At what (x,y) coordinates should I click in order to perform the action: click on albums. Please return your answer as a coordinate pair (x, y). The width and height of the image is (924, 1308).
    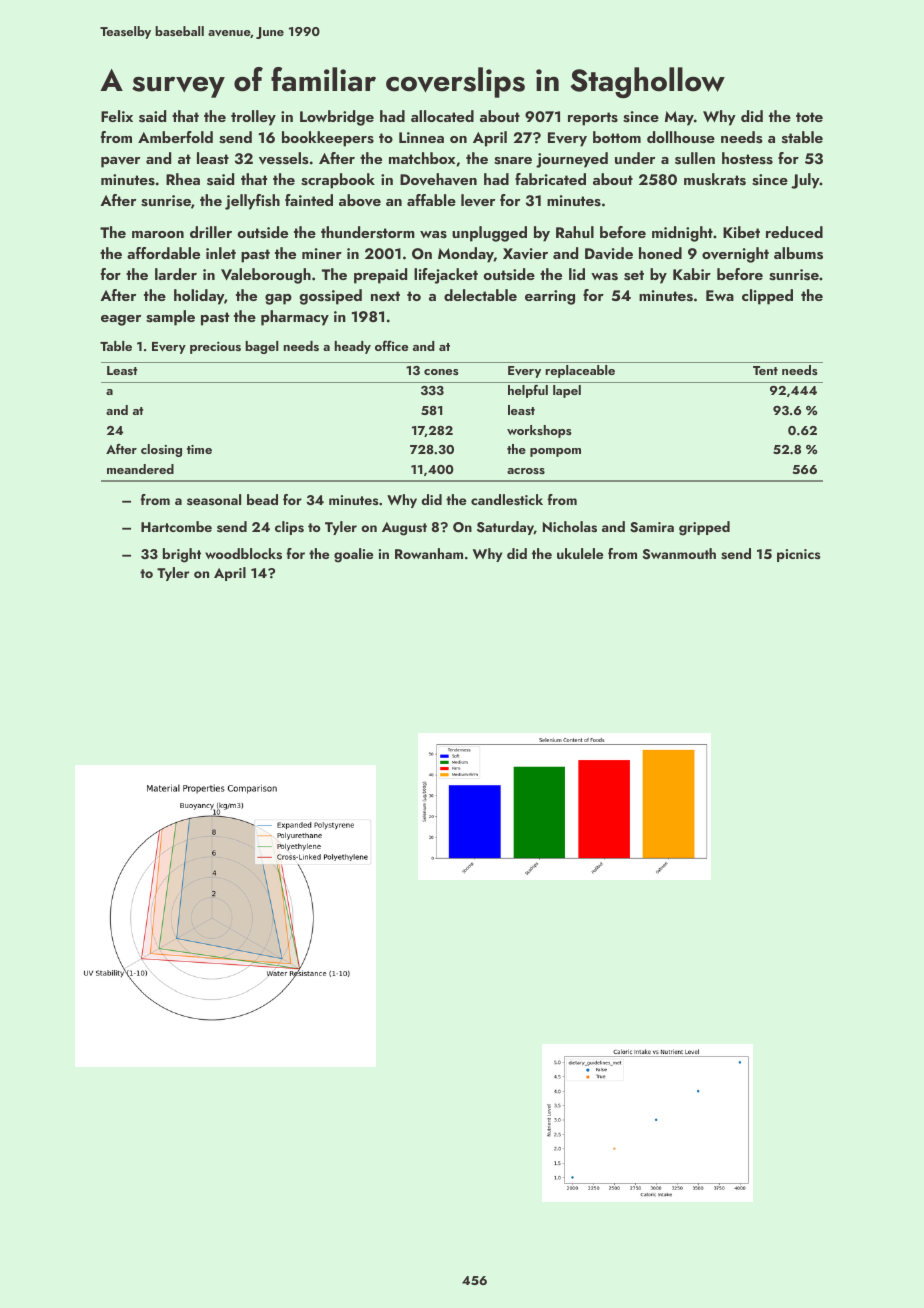
    Looking at the image, I should click on (798, 253).
